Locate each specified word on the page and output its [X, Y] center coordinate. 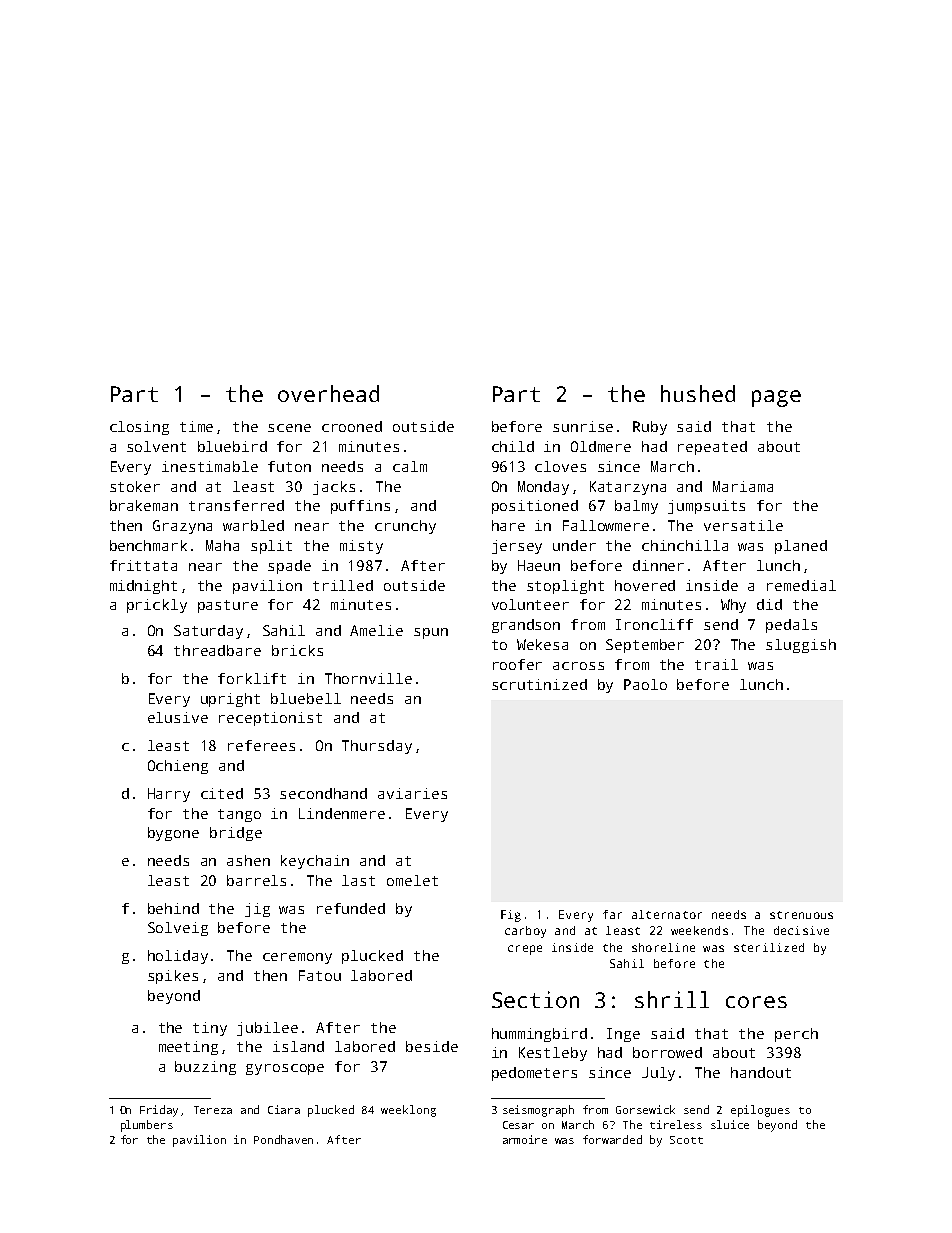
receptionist [270, 719]
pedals [791, 626]
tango [239, 815]
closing [139, 428]
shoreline [663, 947]
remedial [801, 585]
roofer [517, 664]
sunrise [583, 426]
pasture [228, 606]
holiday [178, 957]
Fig [511, 916]
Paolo [645, 684]
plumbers [147, 1126]
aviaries [412, 793]
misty [361, 547]
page [776, 398]
